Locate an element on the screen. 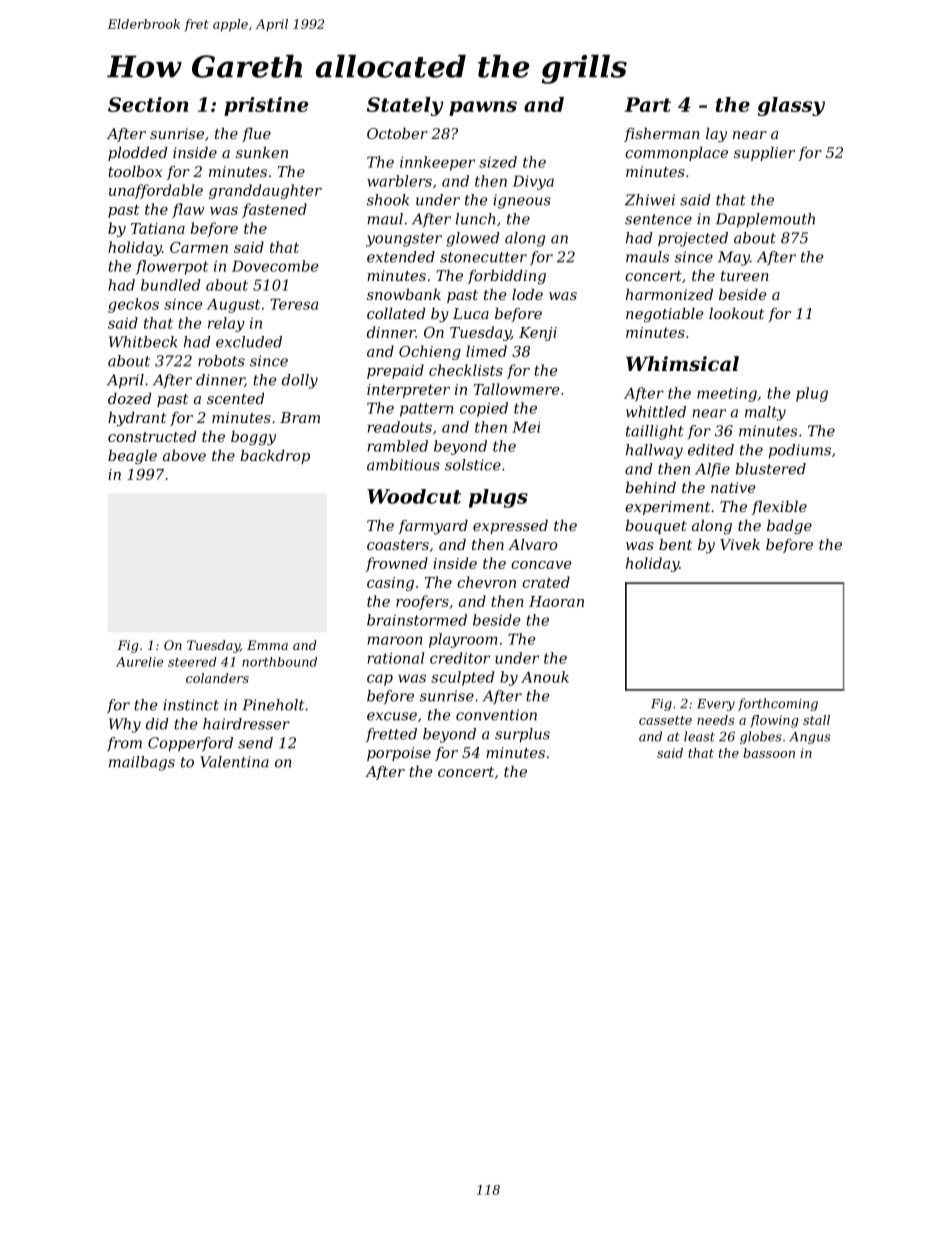 This screenshot has width=952, height=1233. surplus is located at coordinates (522, 735).
